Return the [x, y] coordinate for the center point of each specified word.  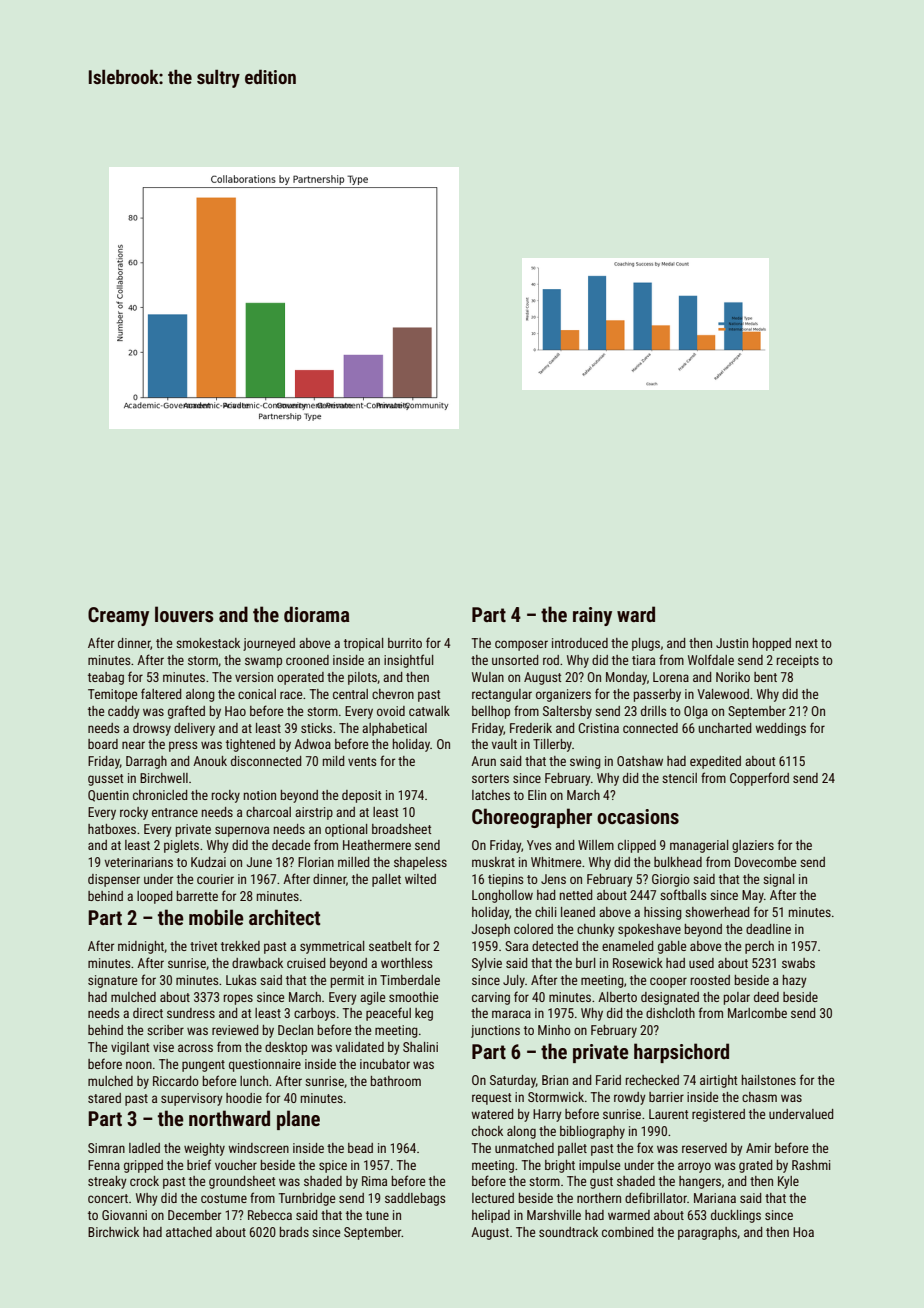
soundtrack [568, 1232]
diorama [317, 614]
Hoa [803, 1232]
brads [294, 1232]
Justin [732, 643]
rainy [592, 616]
